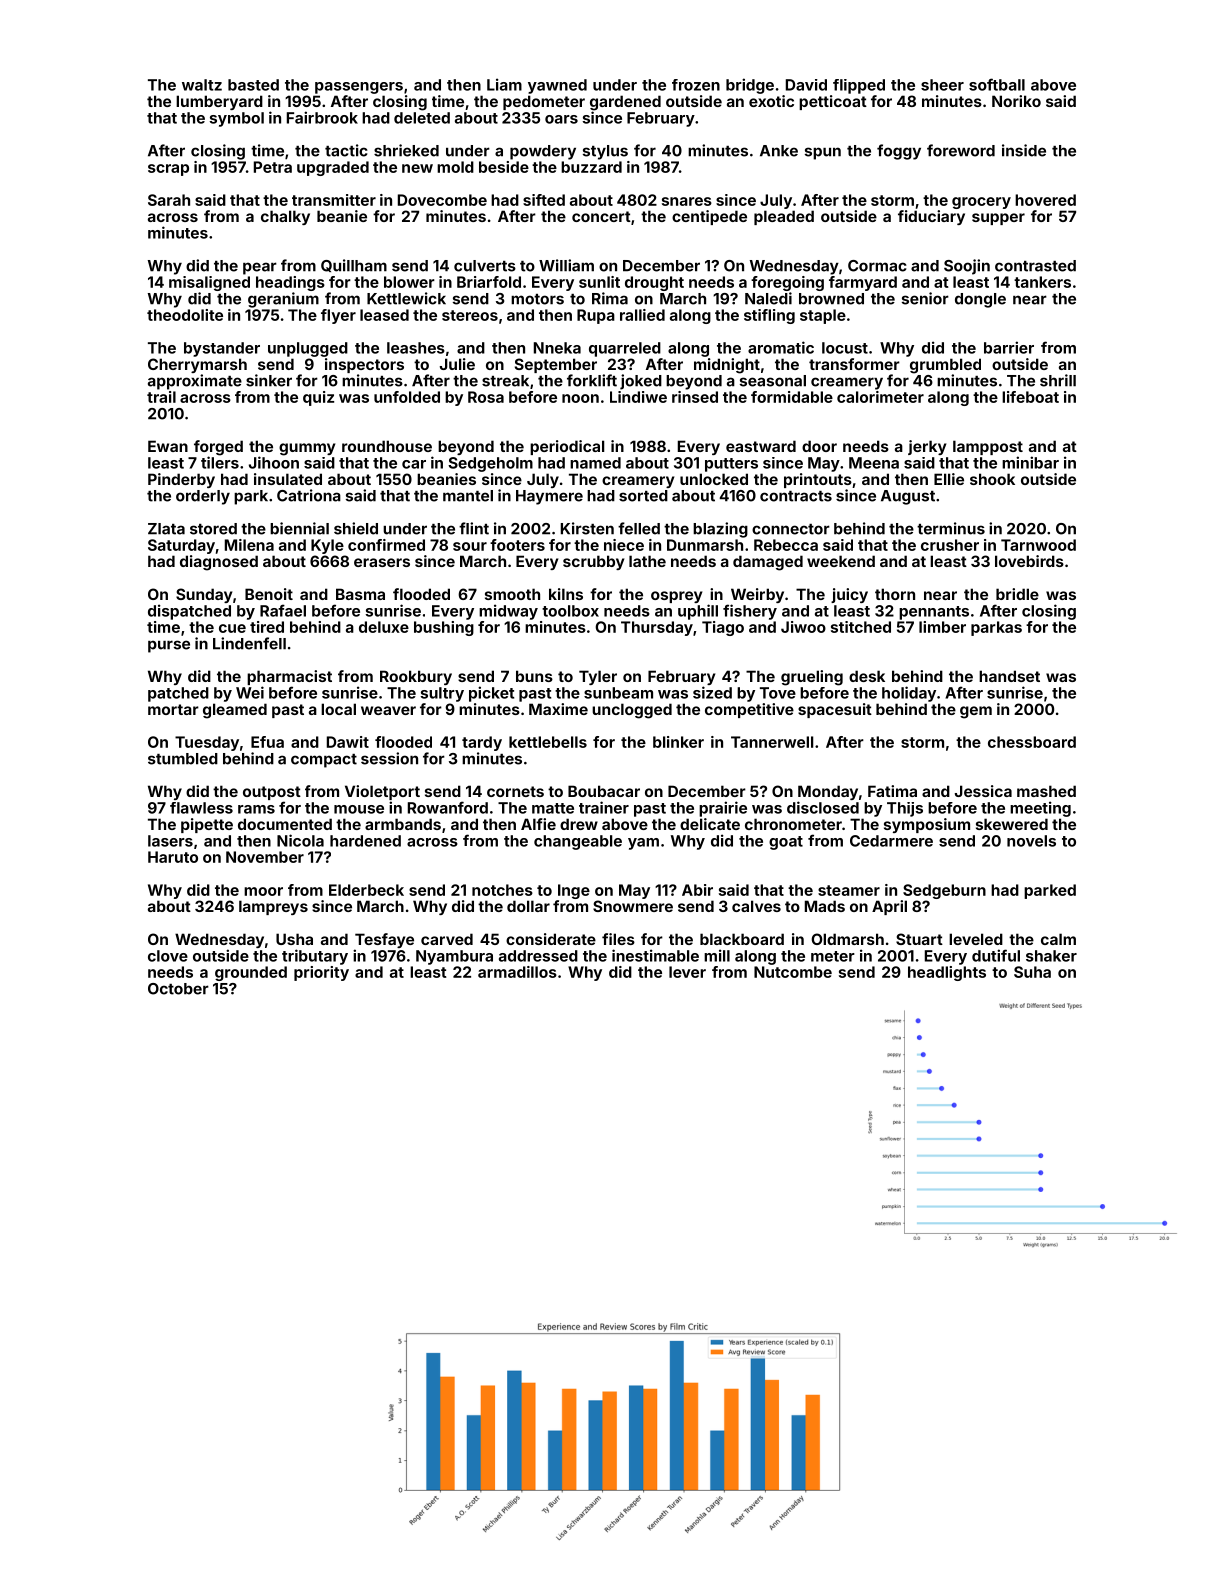  Describe the element at coordinates (945, 366) in the screenshot. I see `grumbled` at that location.
